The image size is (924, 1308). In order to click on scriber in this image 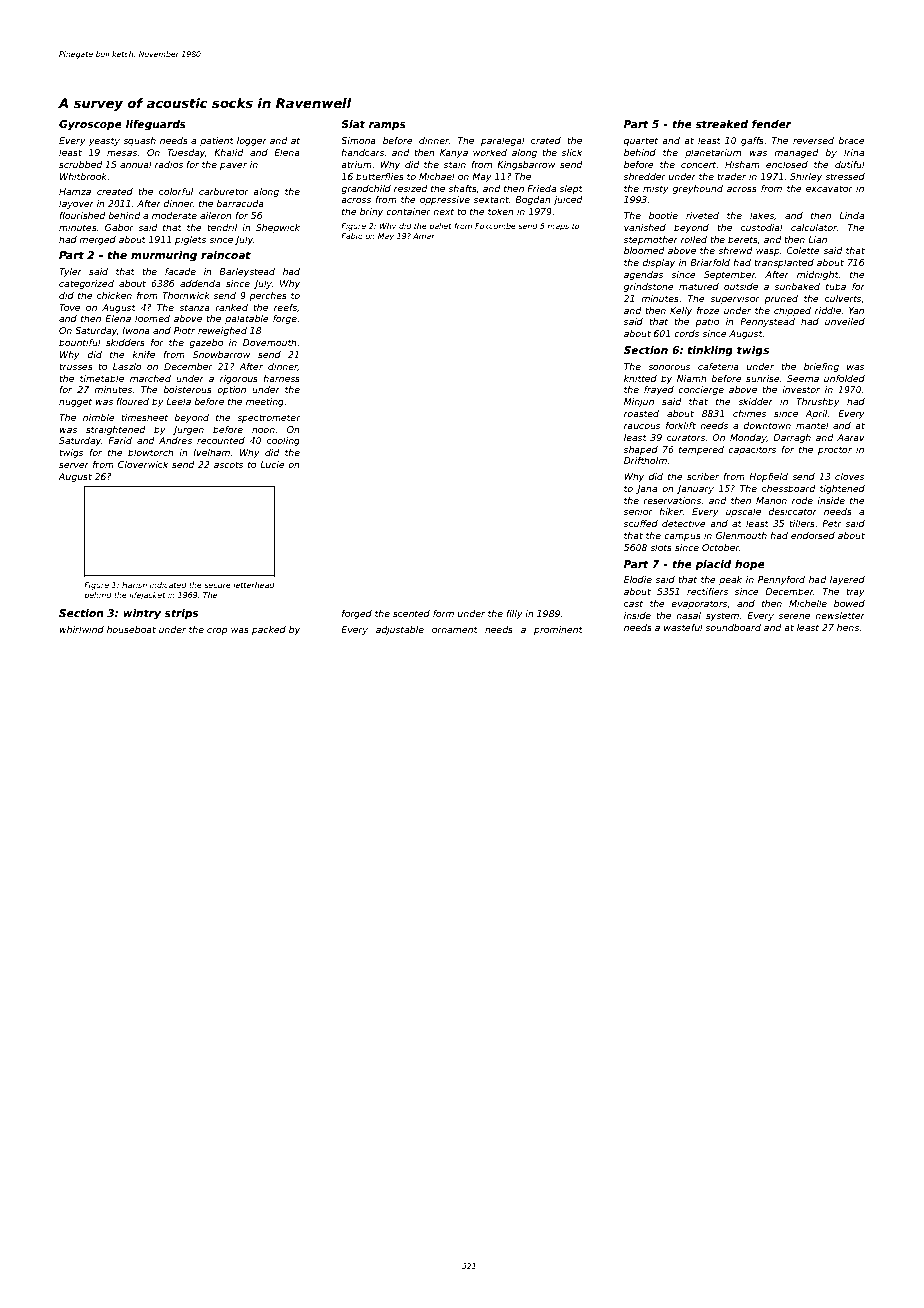, I will do `click(703, 476)`.
